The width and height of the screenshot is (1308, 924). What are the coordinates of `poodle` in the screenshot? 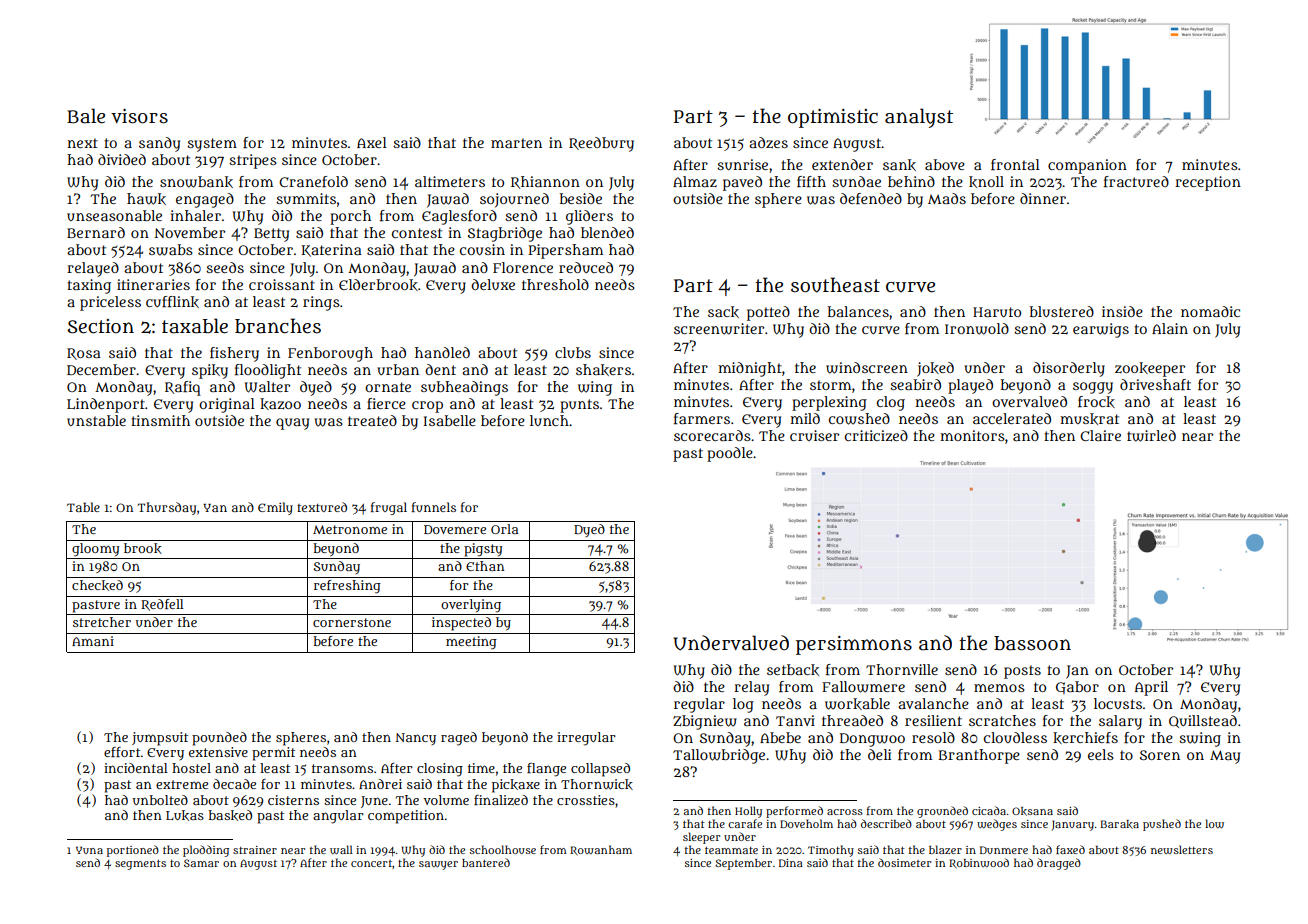 It's located at (730, 454).
